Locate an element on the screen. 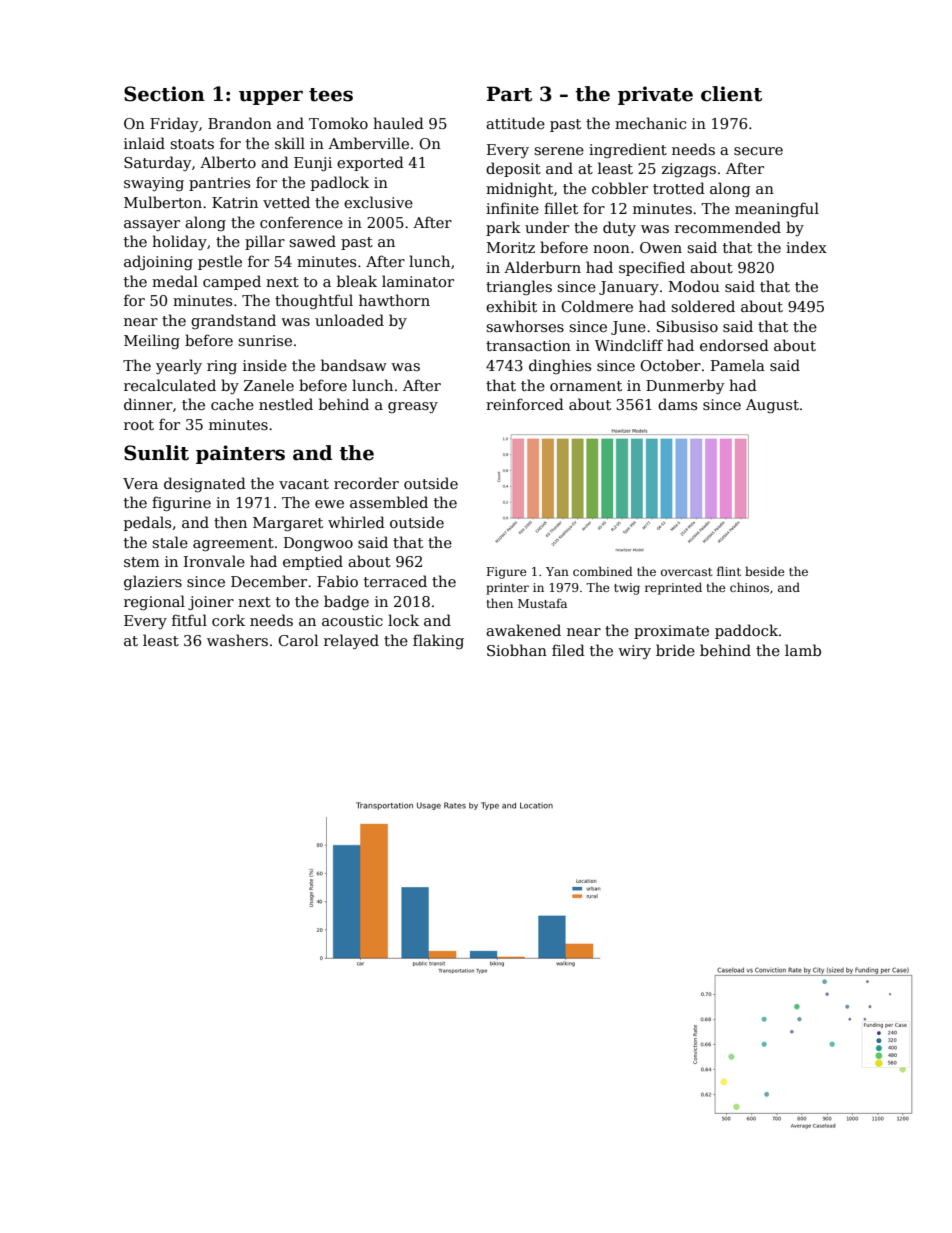 The width and height of the screenshot is (952, 1233). skill is located at coordinates (290, 143).
